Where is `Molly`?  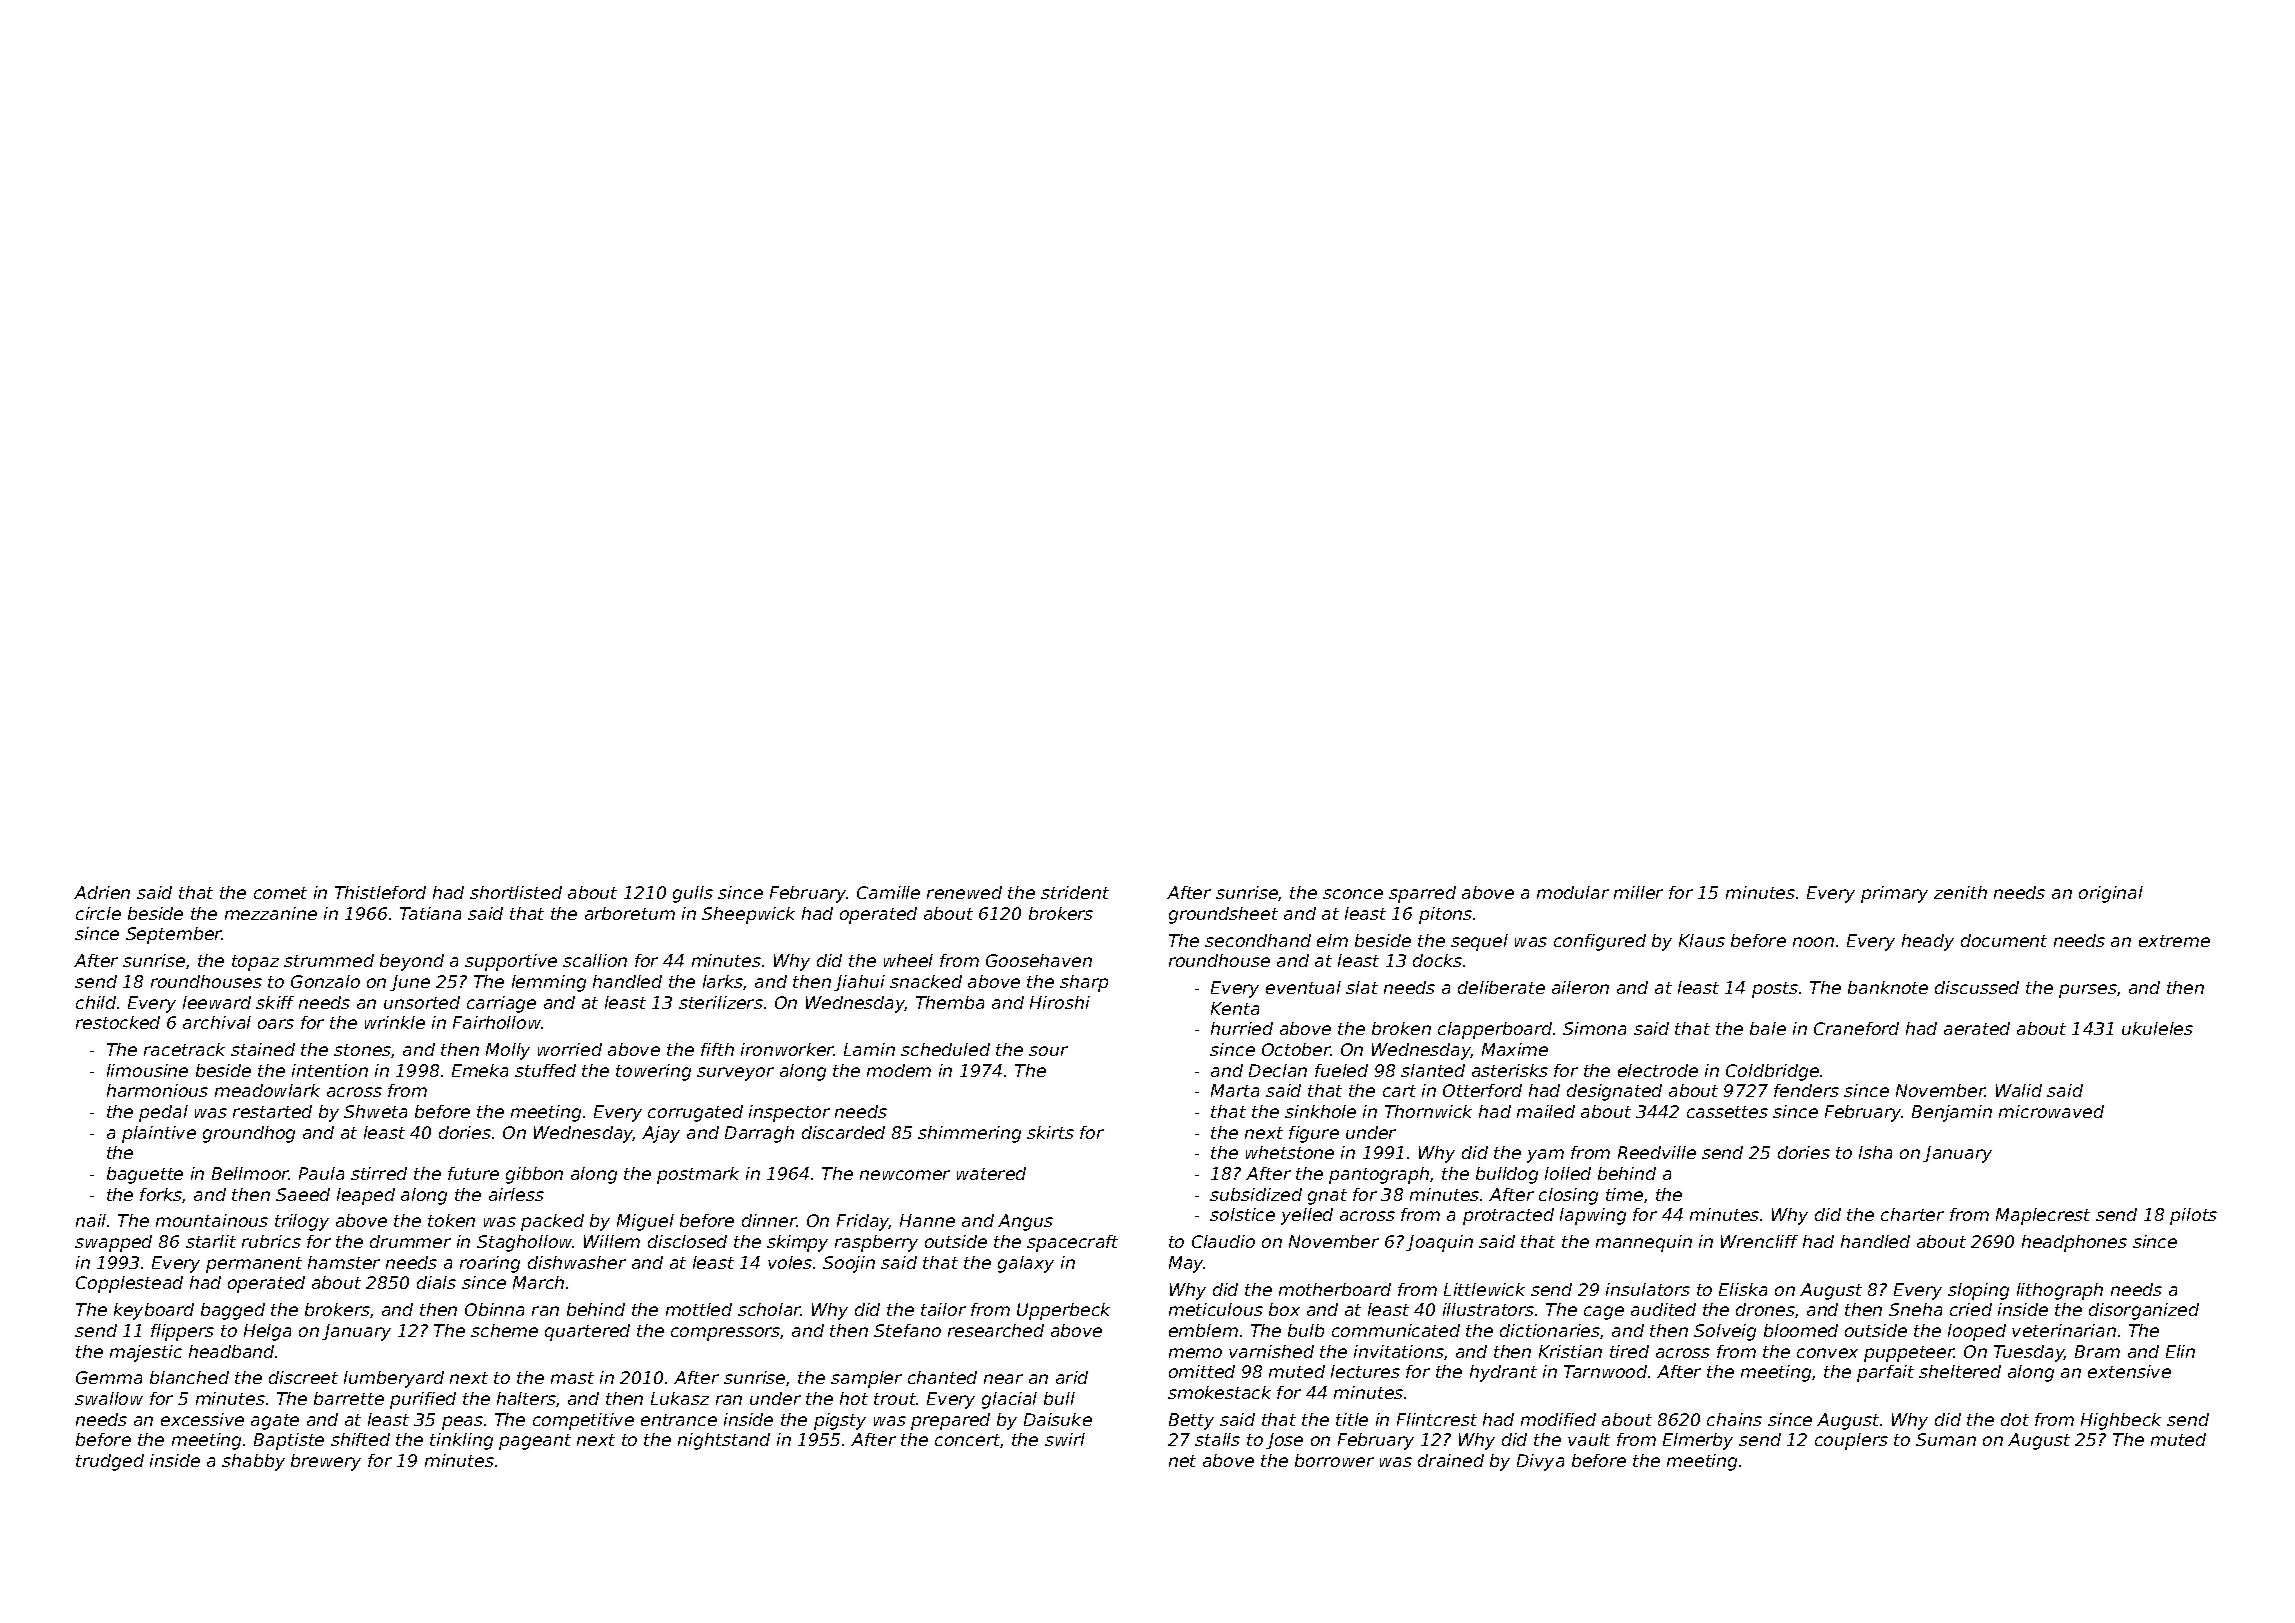
Molly is located at coordinates (508, 1051).
